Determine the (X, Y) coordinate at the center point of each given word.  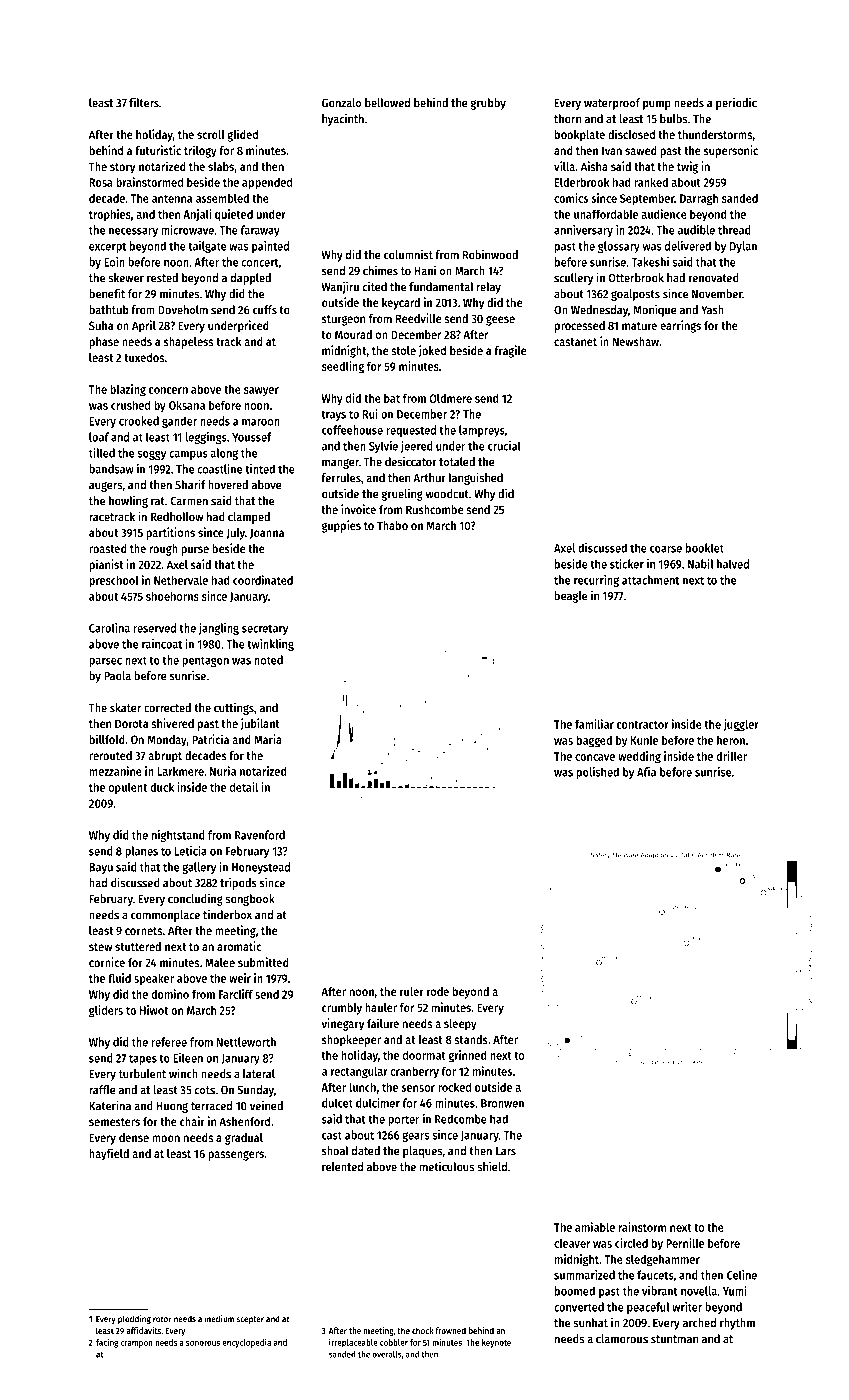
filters (144, 102)
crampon (137, 1344)
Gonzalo (341, 103)
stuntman (674, 1339)
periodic (736, 103)
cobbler (394, 1342)
